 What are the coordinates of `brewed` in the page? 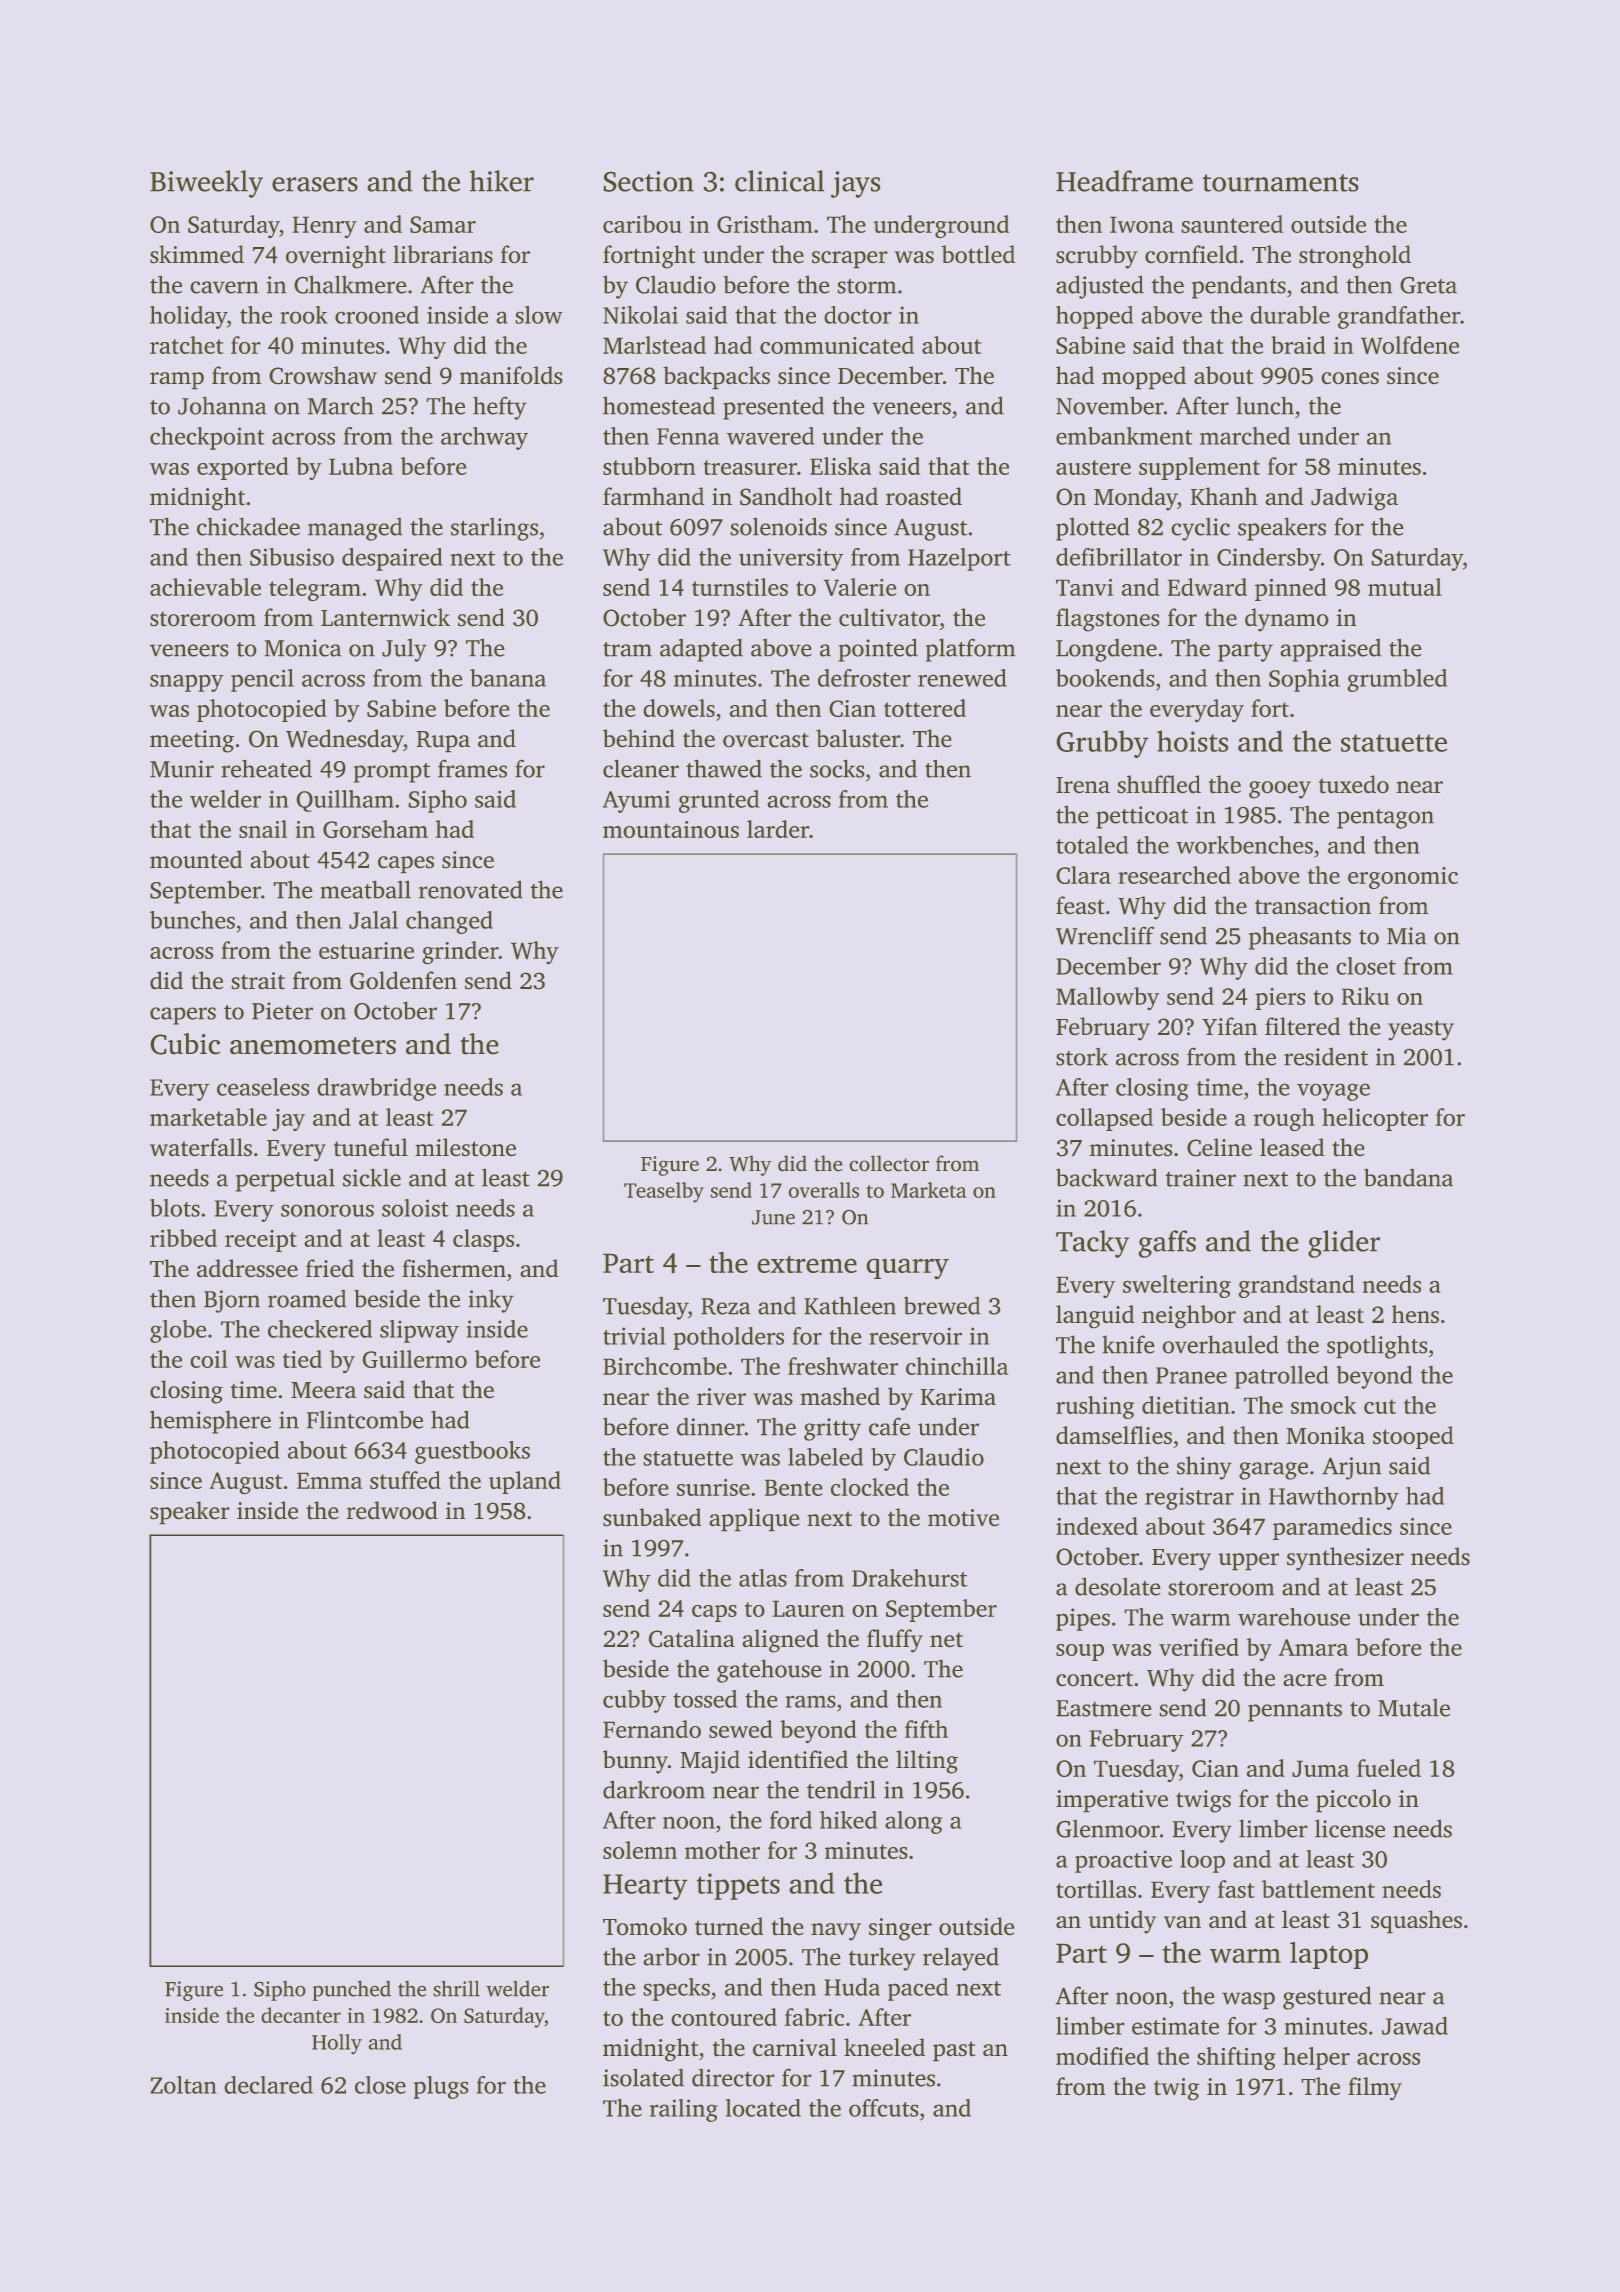 It's located at (942, 1305).
